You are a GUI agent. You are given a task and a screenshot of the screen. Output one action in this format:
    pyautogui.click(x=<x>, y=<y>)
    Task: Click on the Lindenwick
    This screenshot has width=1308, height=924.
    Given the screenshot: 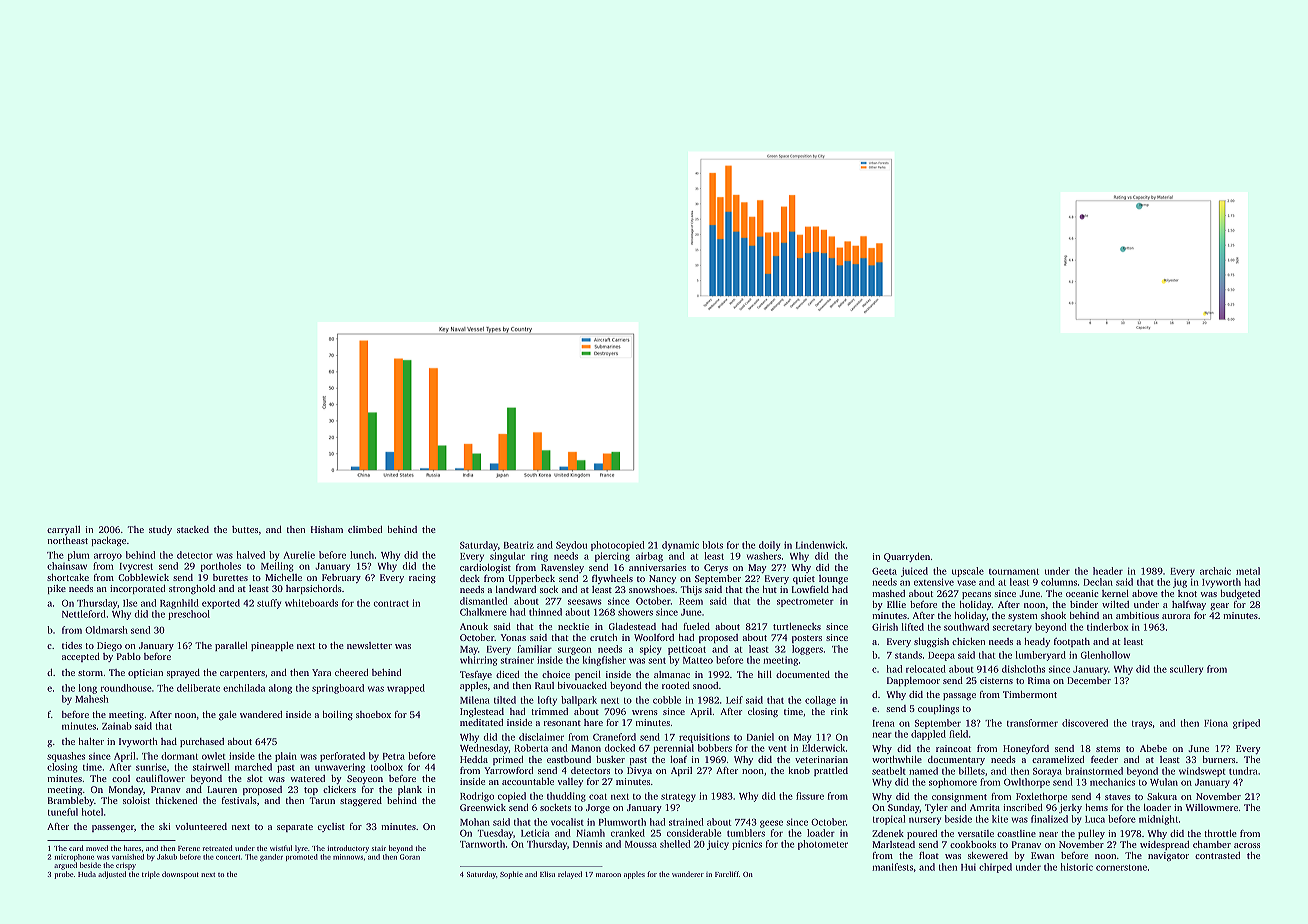 What is the action you would take?
    pyautogui.click(x=820, y=545)
